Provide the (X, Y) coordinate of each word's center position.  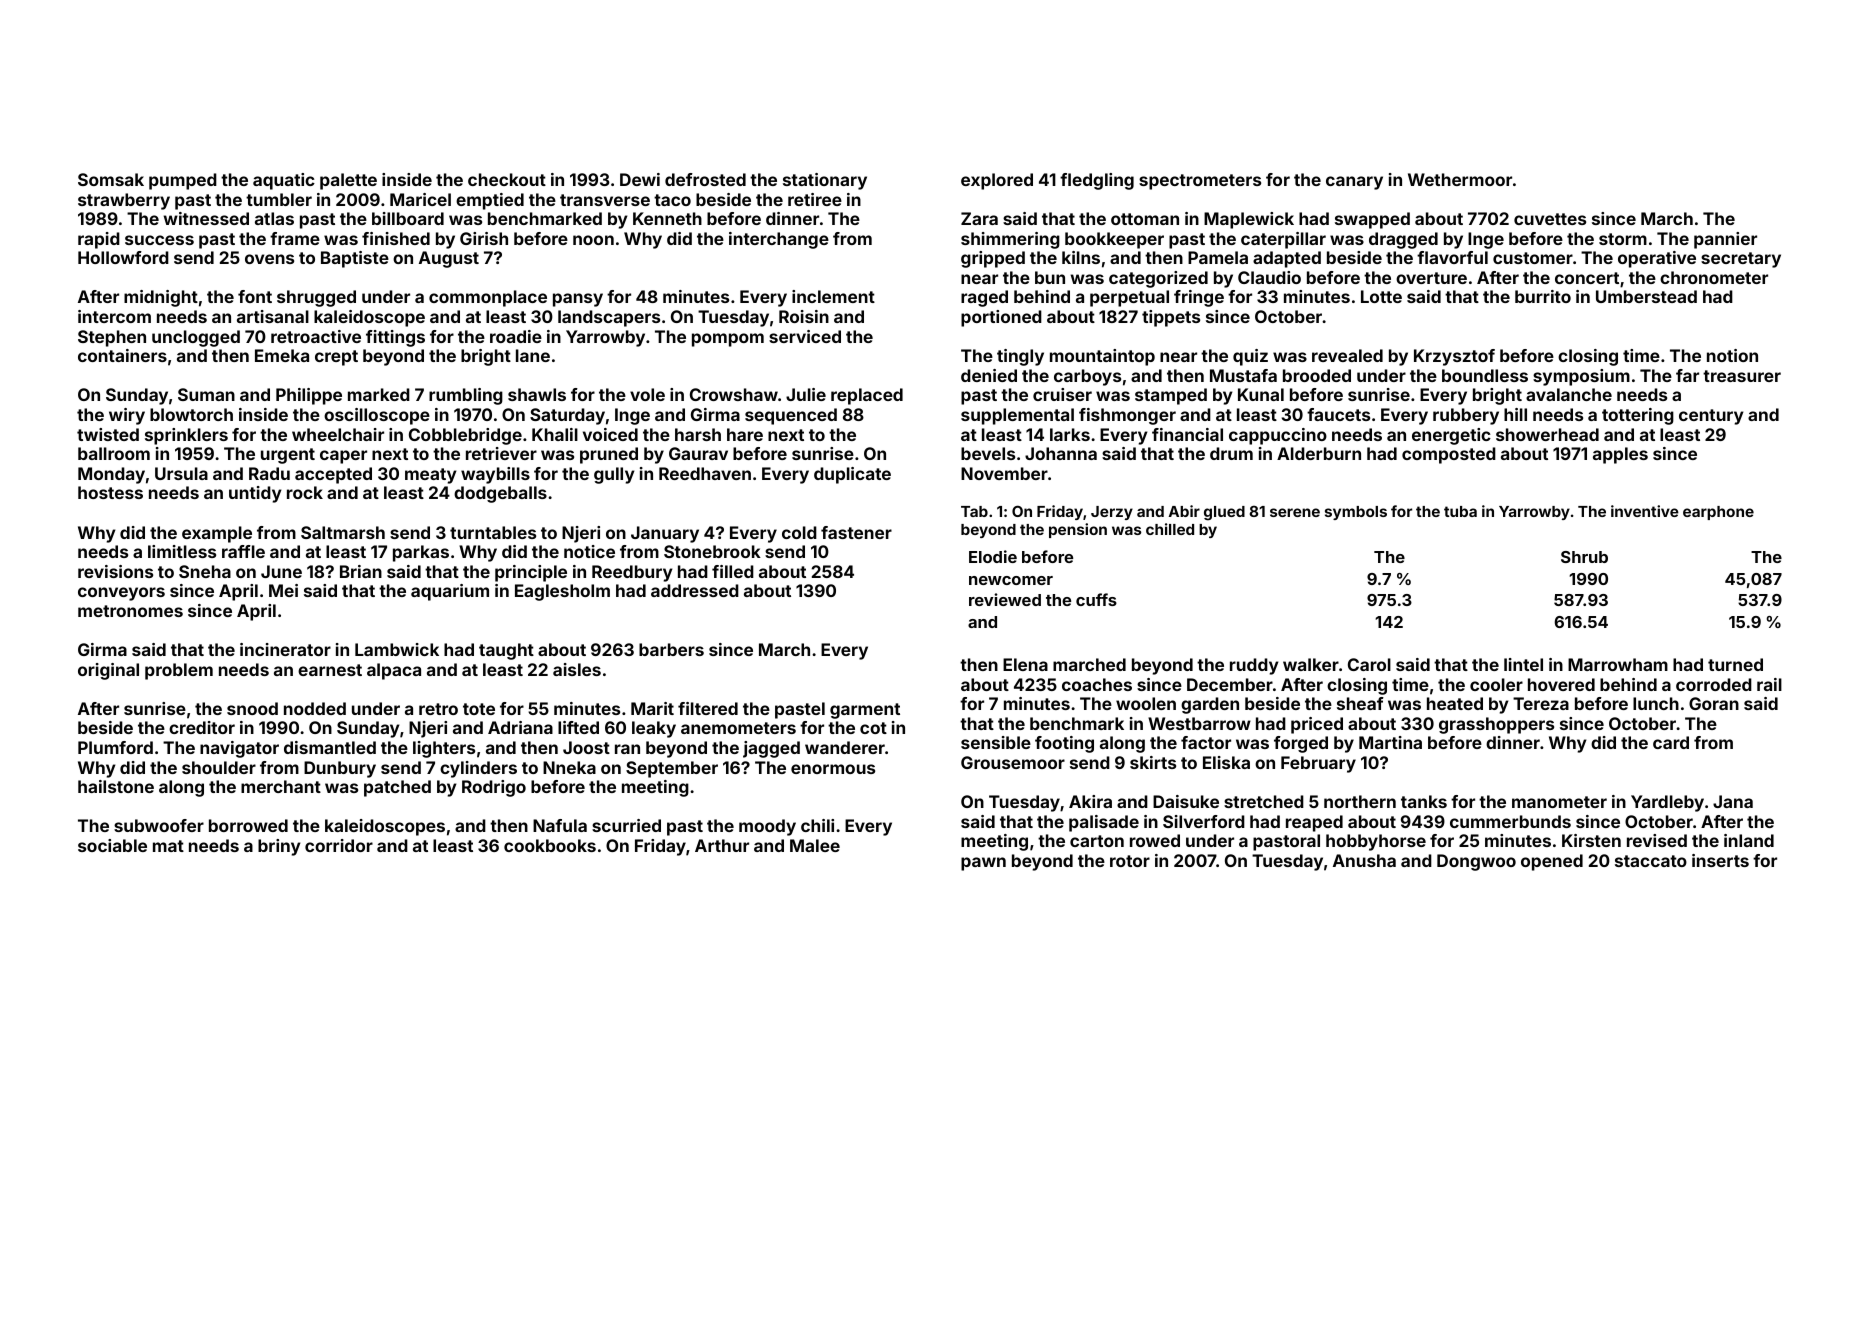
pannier (1725, 240)
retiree (815, 199)
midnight (161, 298)
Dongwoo (1476, 862)
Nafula (560, 825)
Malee (815, 845)
